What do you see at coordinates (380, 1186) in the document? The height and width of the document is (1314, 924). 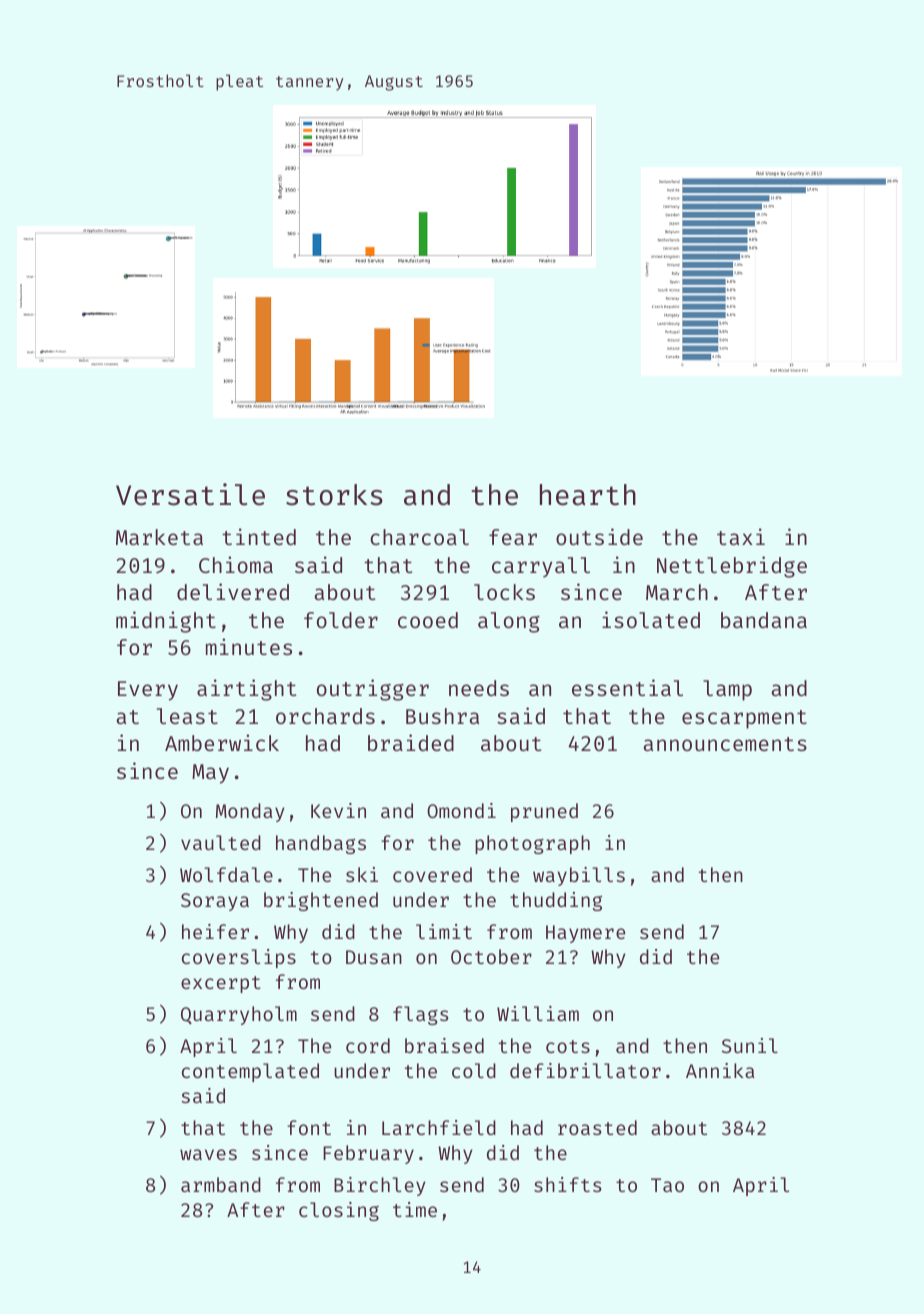 I see `Birchley` at bounding box center [380, 1186].
